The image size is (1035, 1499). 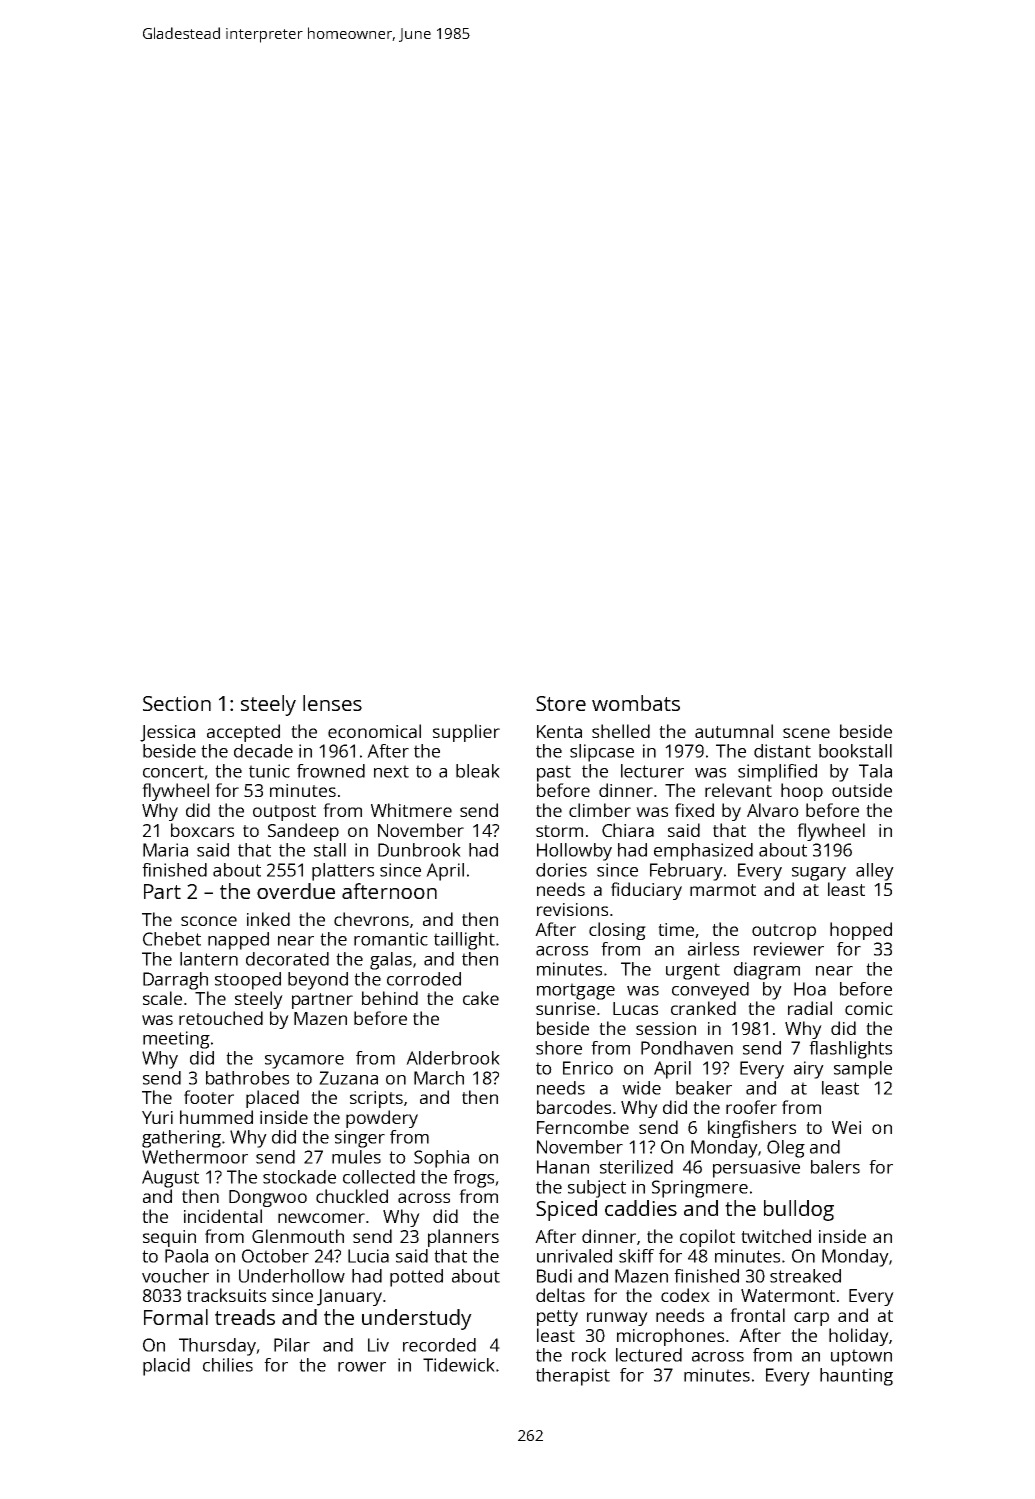 What do you see at coordinates (636, 703) in the screenshot?
I see `wombats` at bounding box center [636, 703].
